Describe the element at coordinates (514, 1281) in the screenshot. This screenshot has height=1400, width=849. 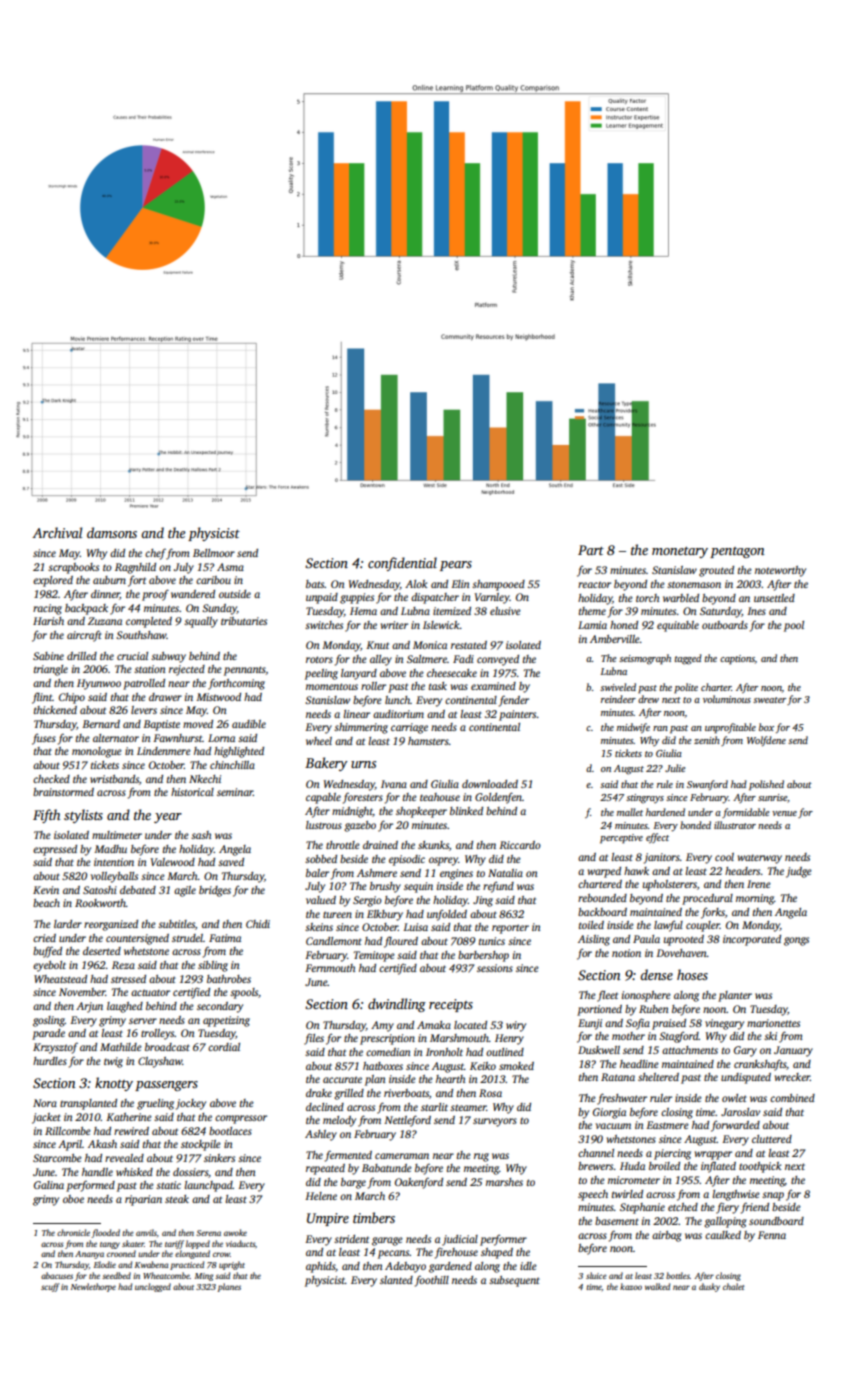
I see `subsequent` at that location.
